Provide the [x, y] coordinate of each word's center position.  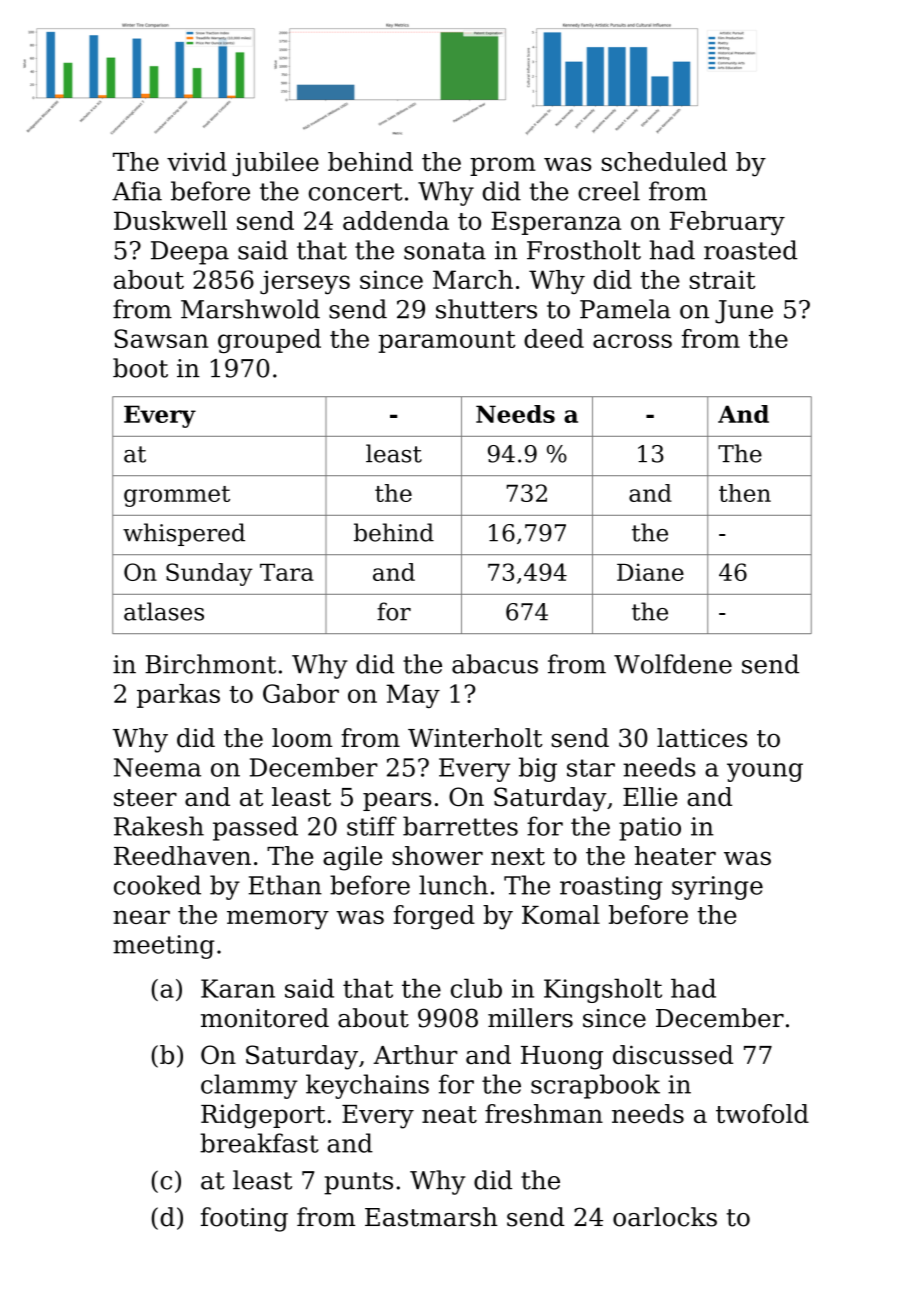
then [745, 493]
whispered [184, 534]
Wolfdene [673, 664]
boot [140, 368]
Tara [287, 572]
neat [449, 1114]
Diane [650, 572]
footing [244, 1219]
